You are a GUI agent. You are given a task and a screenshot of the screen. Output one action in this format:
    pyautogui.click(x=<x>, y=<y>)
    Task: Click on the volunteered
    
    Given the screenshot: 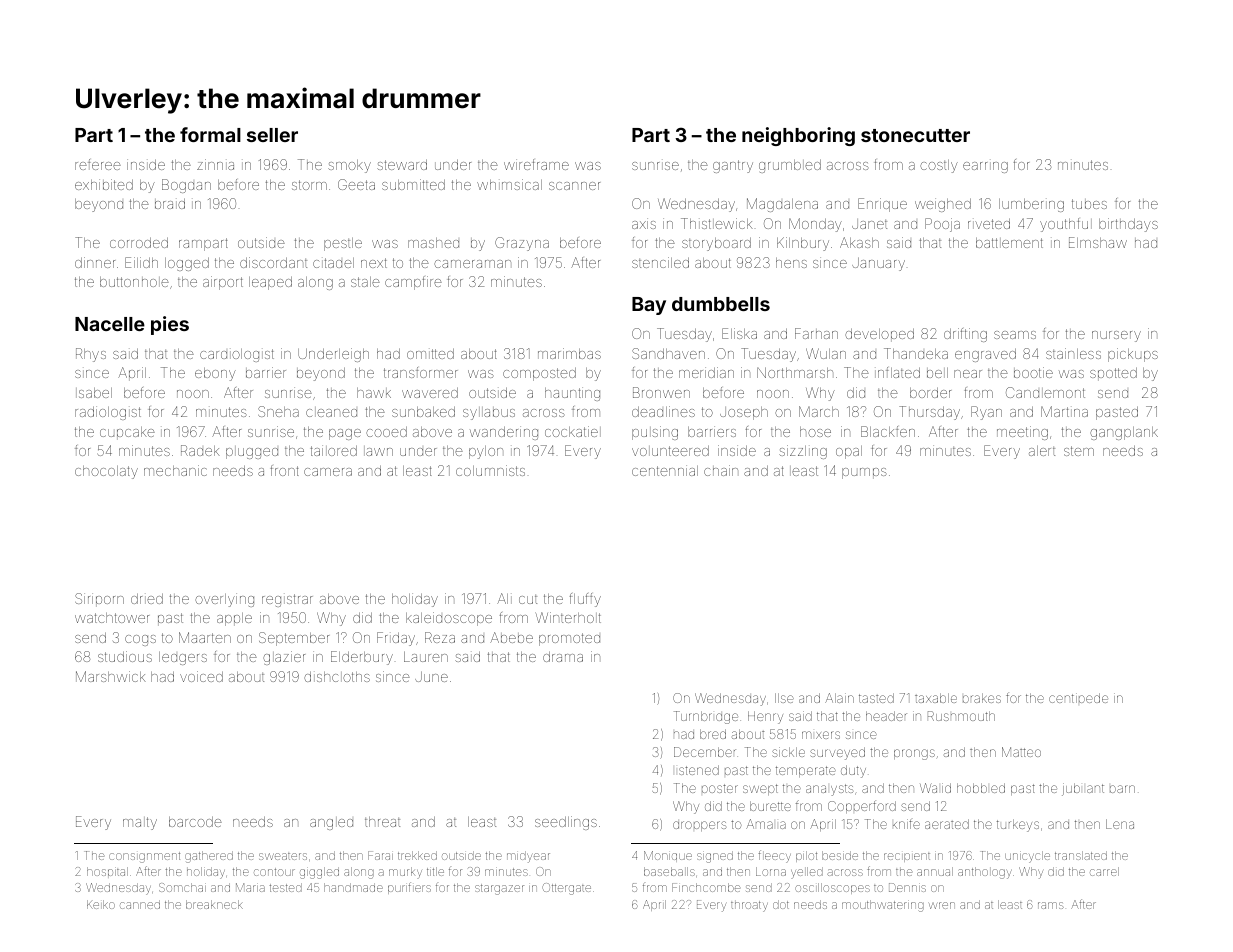 What is the action you would take?
    pyautogui.click(x=670, y=451)
